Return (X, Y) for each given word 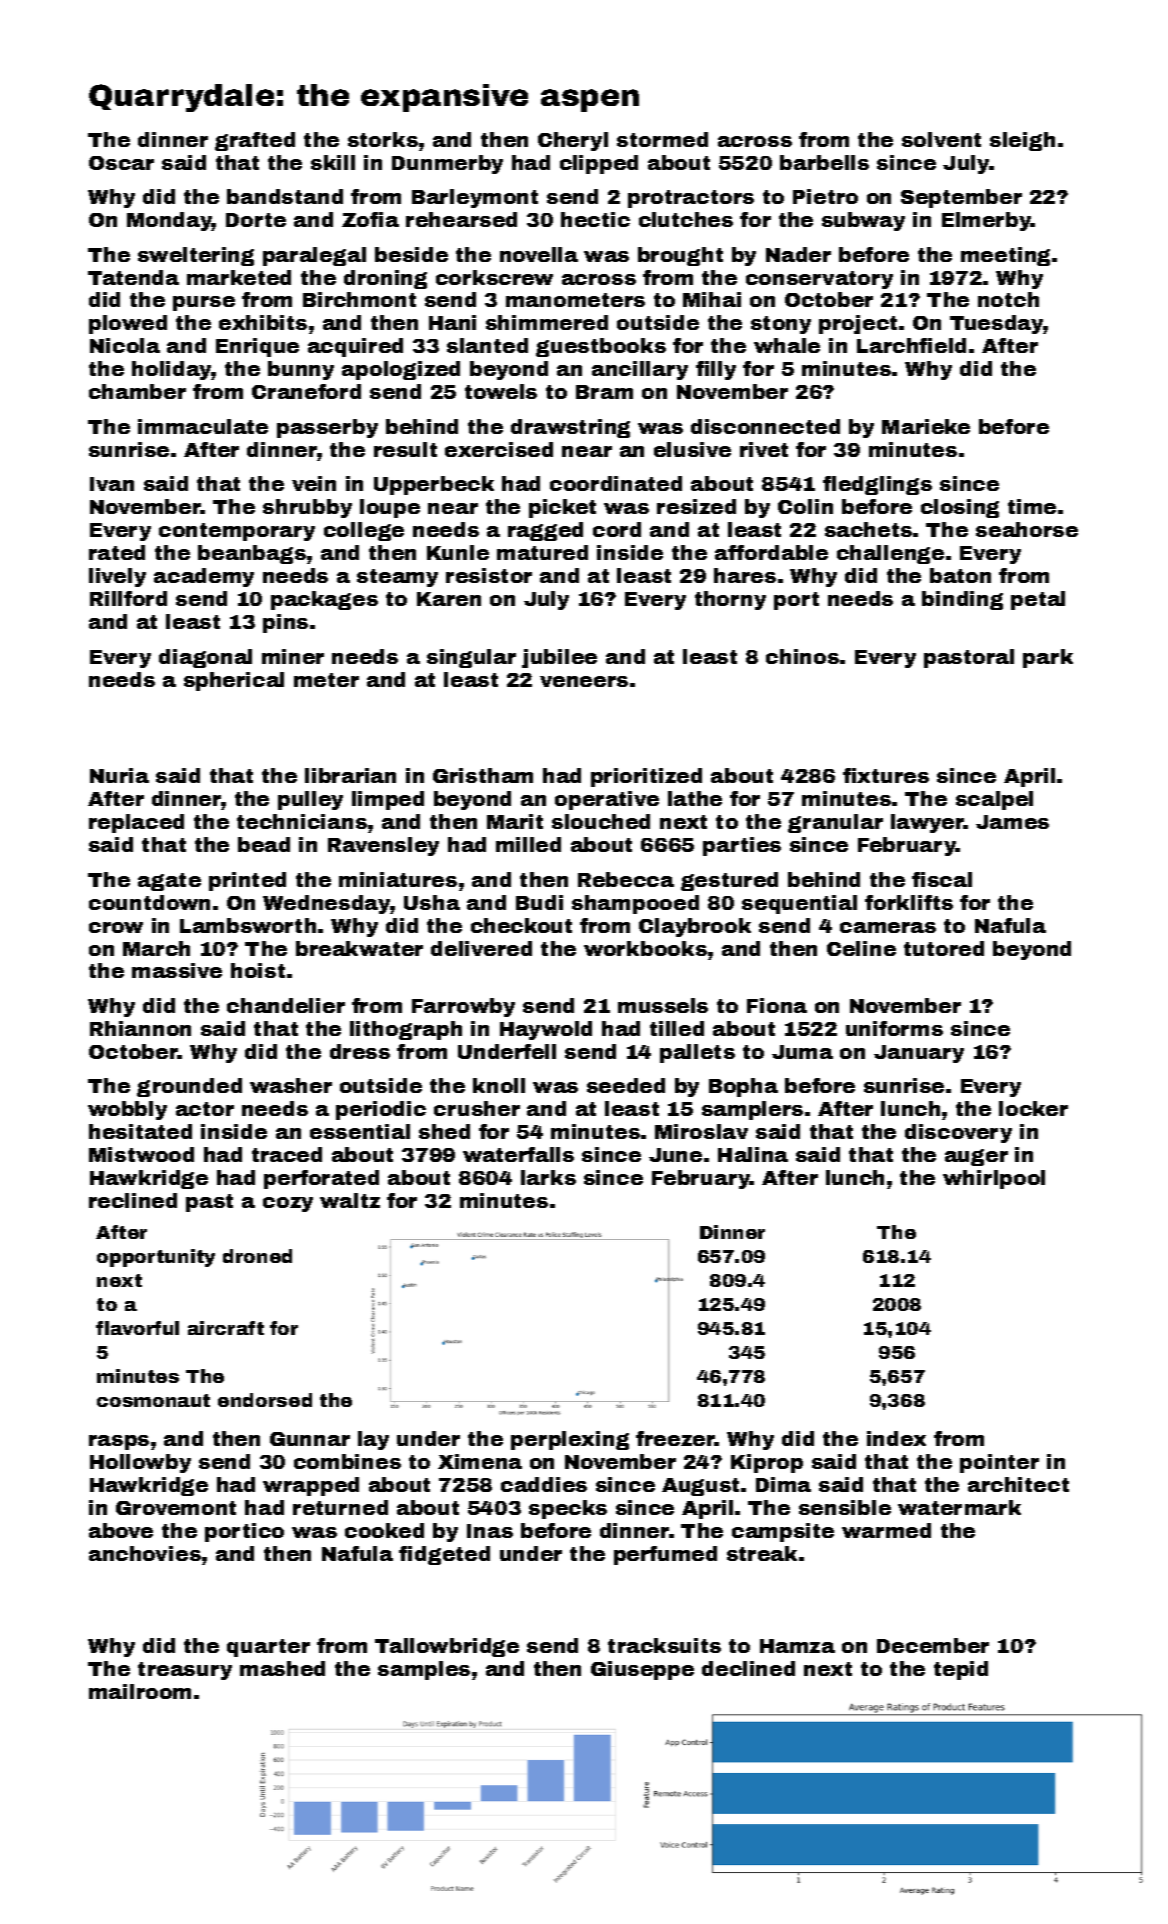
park (1048, 658)
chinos (802, 656)
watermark (959, 1507)
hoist (258, 970)
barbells (824, 162)
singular (471, 658)
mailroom (140, 1691)
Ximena (480, 1461)
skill (333, 162)
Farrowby (463, 1007)
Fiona (777, 1005)
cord (617, 529)
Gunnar (310, 1439)
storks (383, 139)
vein (314, 483)
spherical (234, 681)
